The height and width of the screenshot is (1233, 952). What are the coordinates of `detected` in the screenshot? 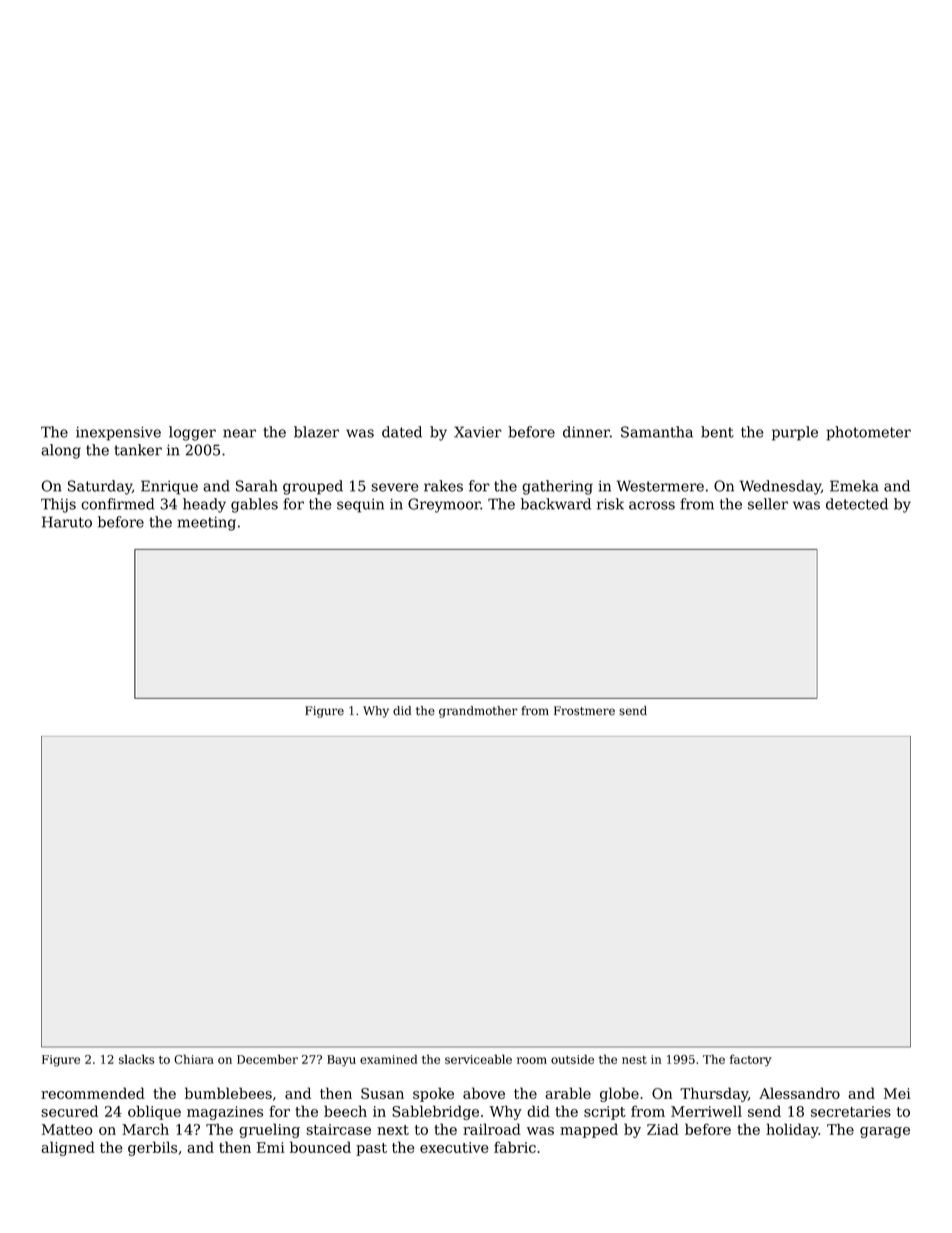 It's located at (857, 504).
